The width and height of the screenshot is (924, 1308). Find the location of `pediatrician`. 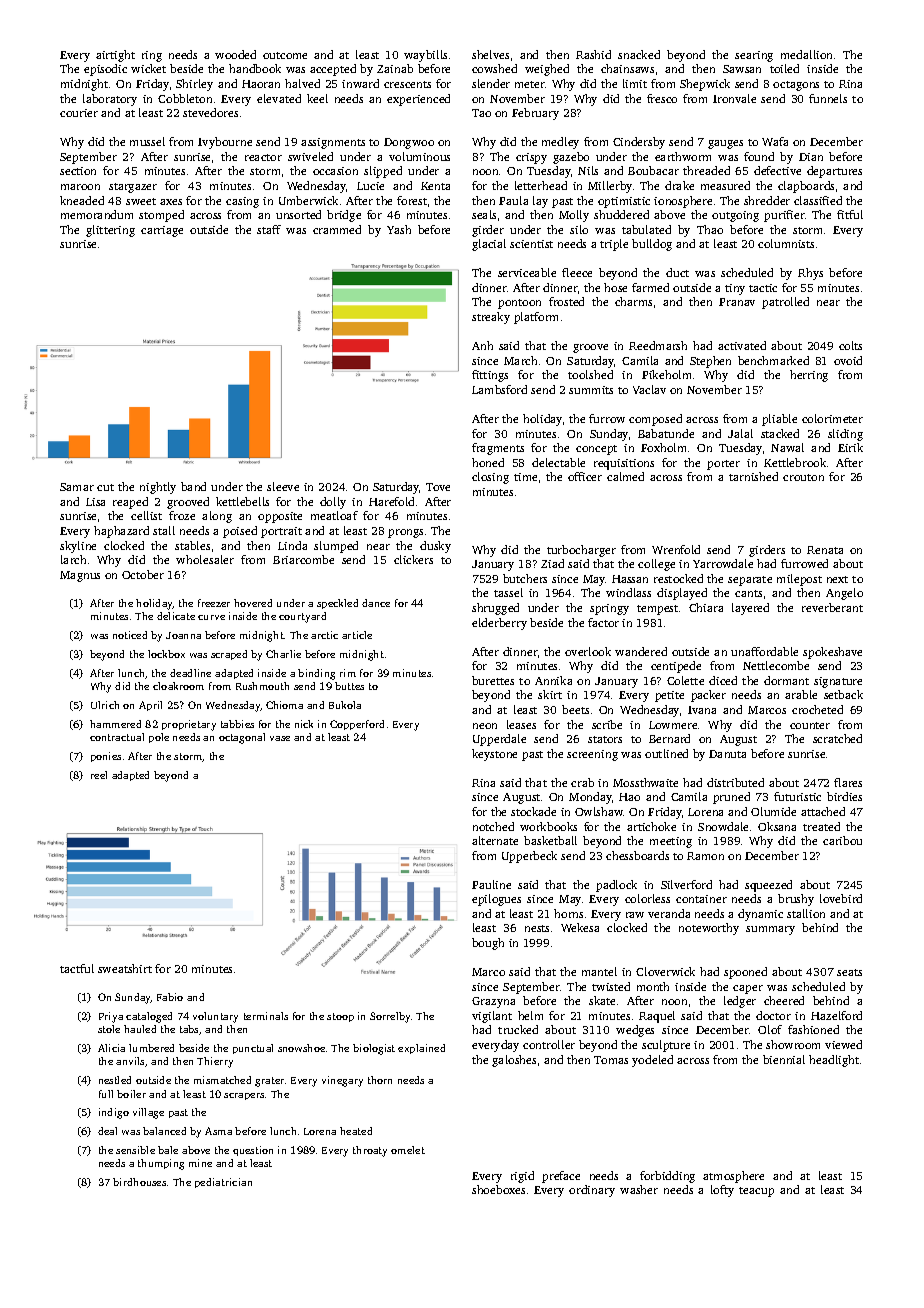

pediatrician is located at coordinates (223, 1183).
